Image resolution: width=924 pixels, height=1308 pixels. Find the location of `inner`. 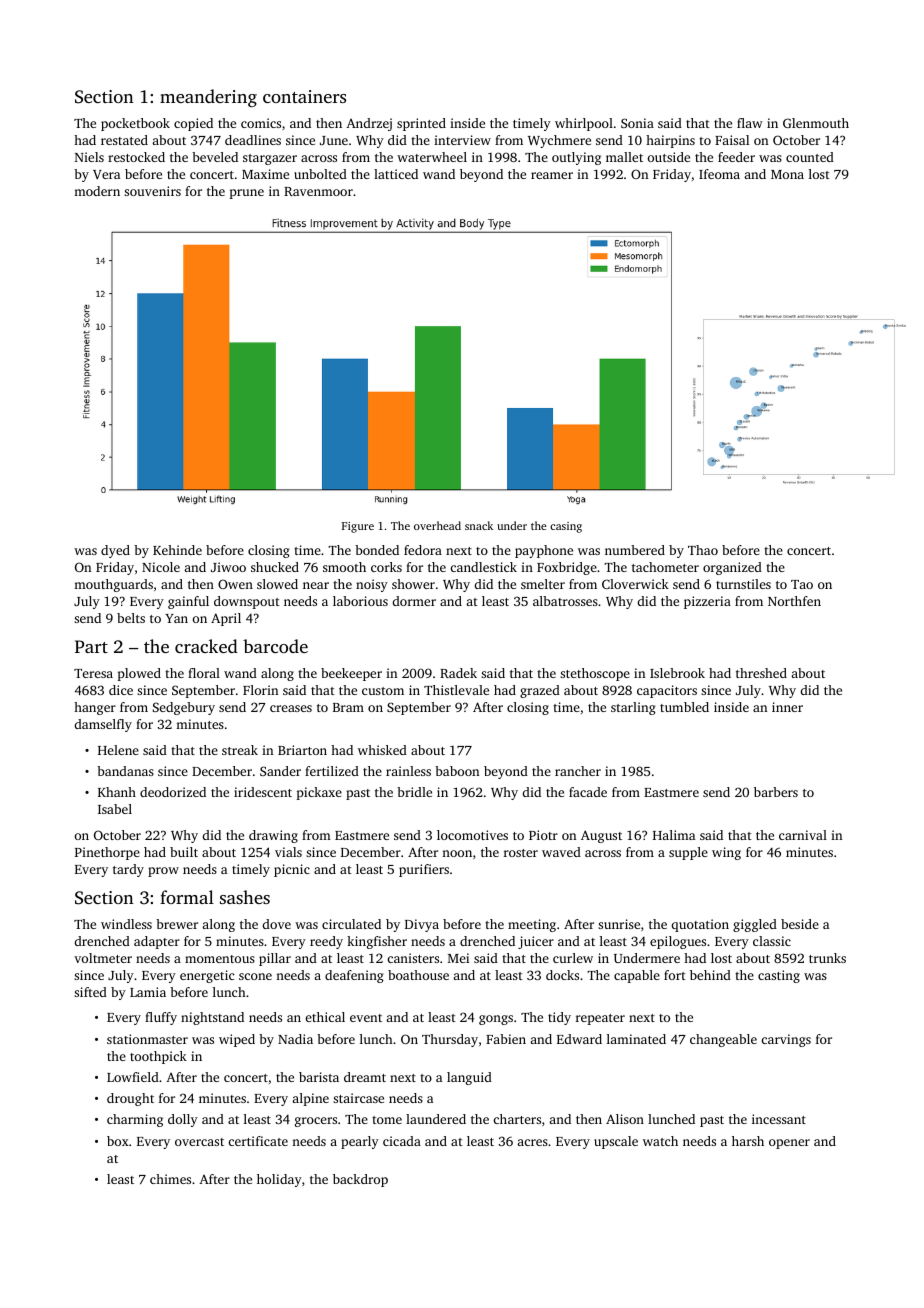

inner is located at coordinates (787, 707).
